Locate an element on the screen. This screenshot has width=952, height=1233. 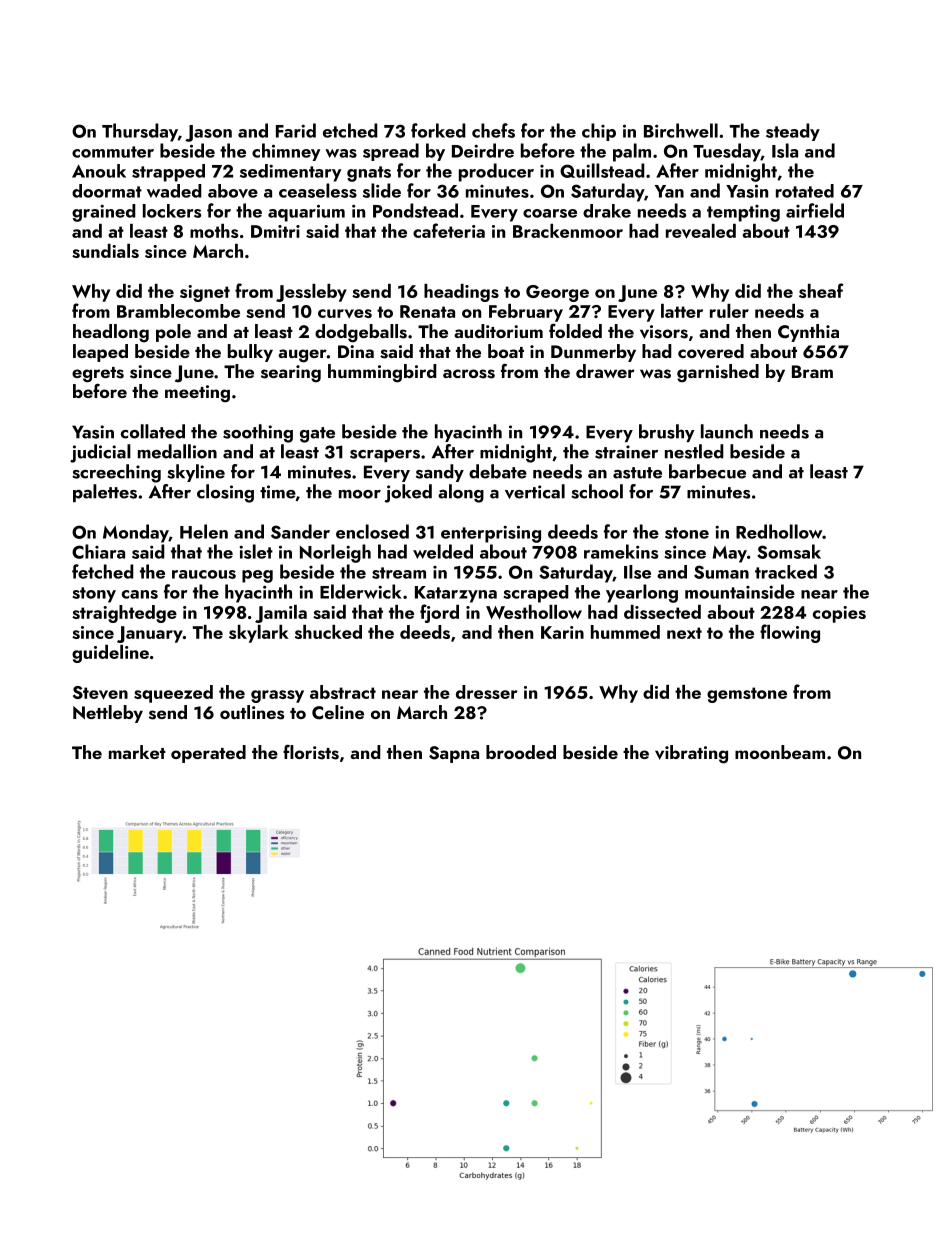
collated is located at coordinates (153, 431).
